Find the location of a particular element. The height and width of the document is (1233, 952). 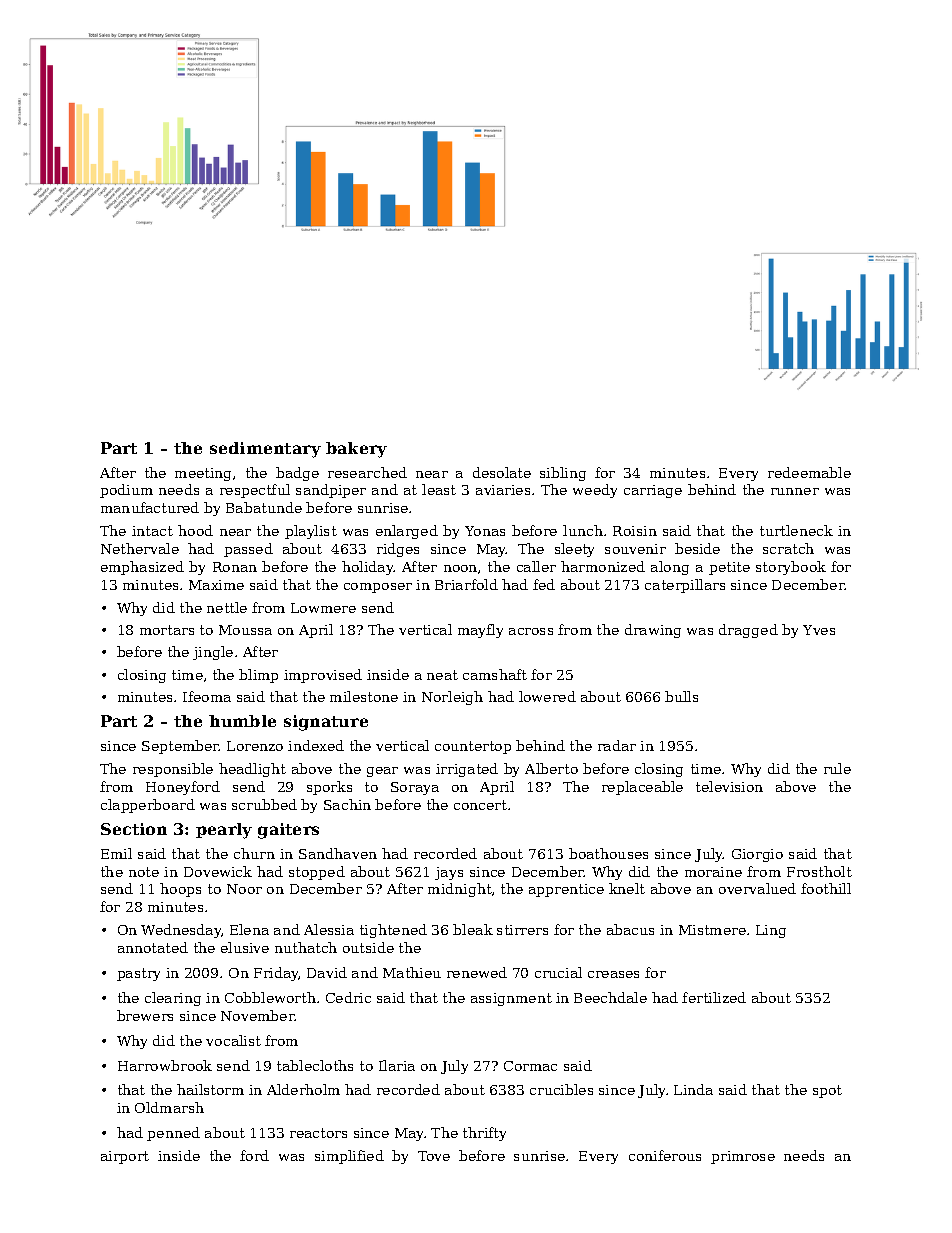

coniferous is located at coordinates (665, 1155).
